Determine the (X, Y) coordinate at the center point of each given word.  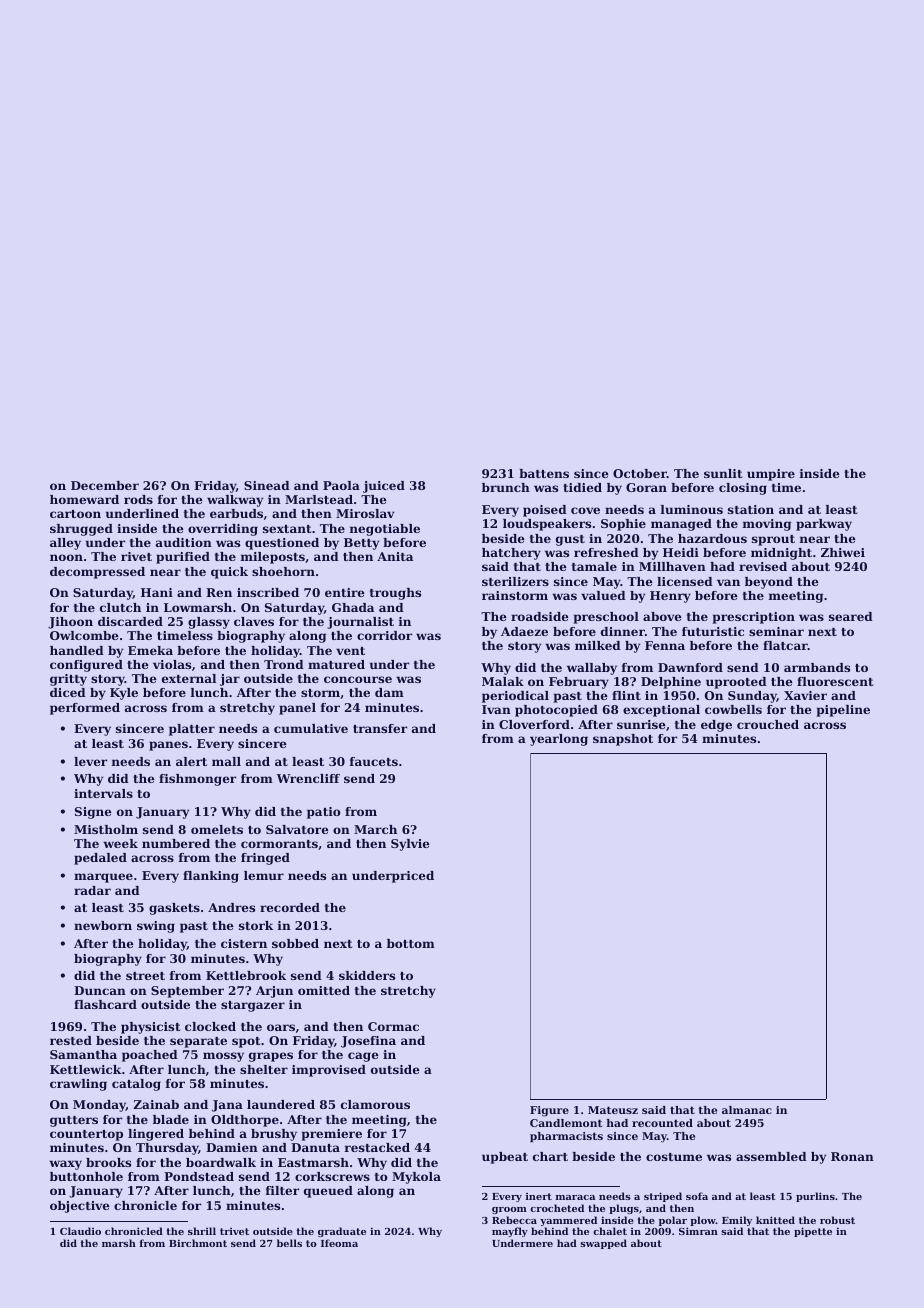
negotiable (385, 530)
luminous (692, 509)
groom (509, 1210)
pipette (813, 1232)
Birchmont (198, 1243)
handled (77, 650)
